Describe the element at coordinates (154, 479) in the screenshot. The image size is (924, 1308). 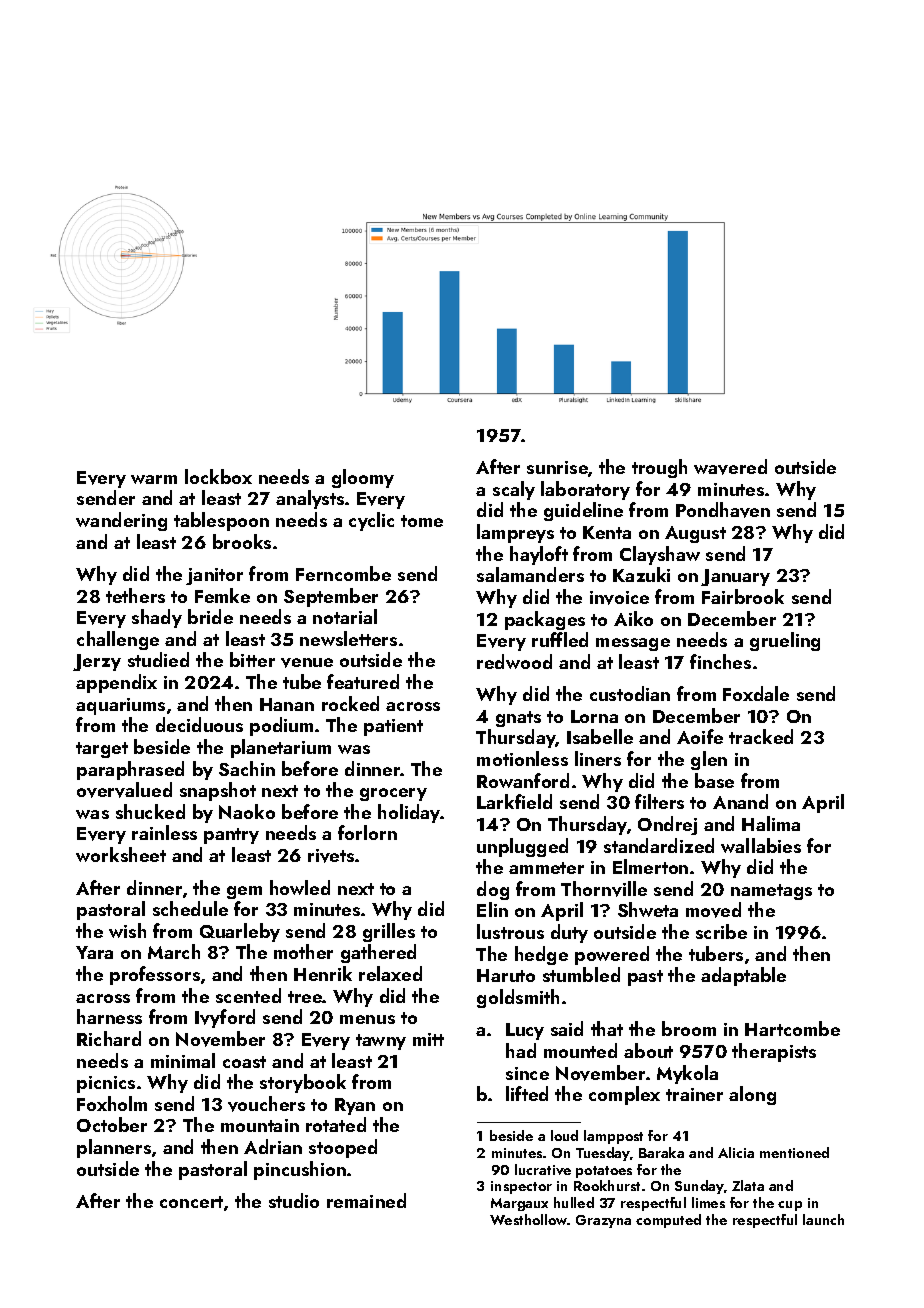
I see `warm` at that location.
